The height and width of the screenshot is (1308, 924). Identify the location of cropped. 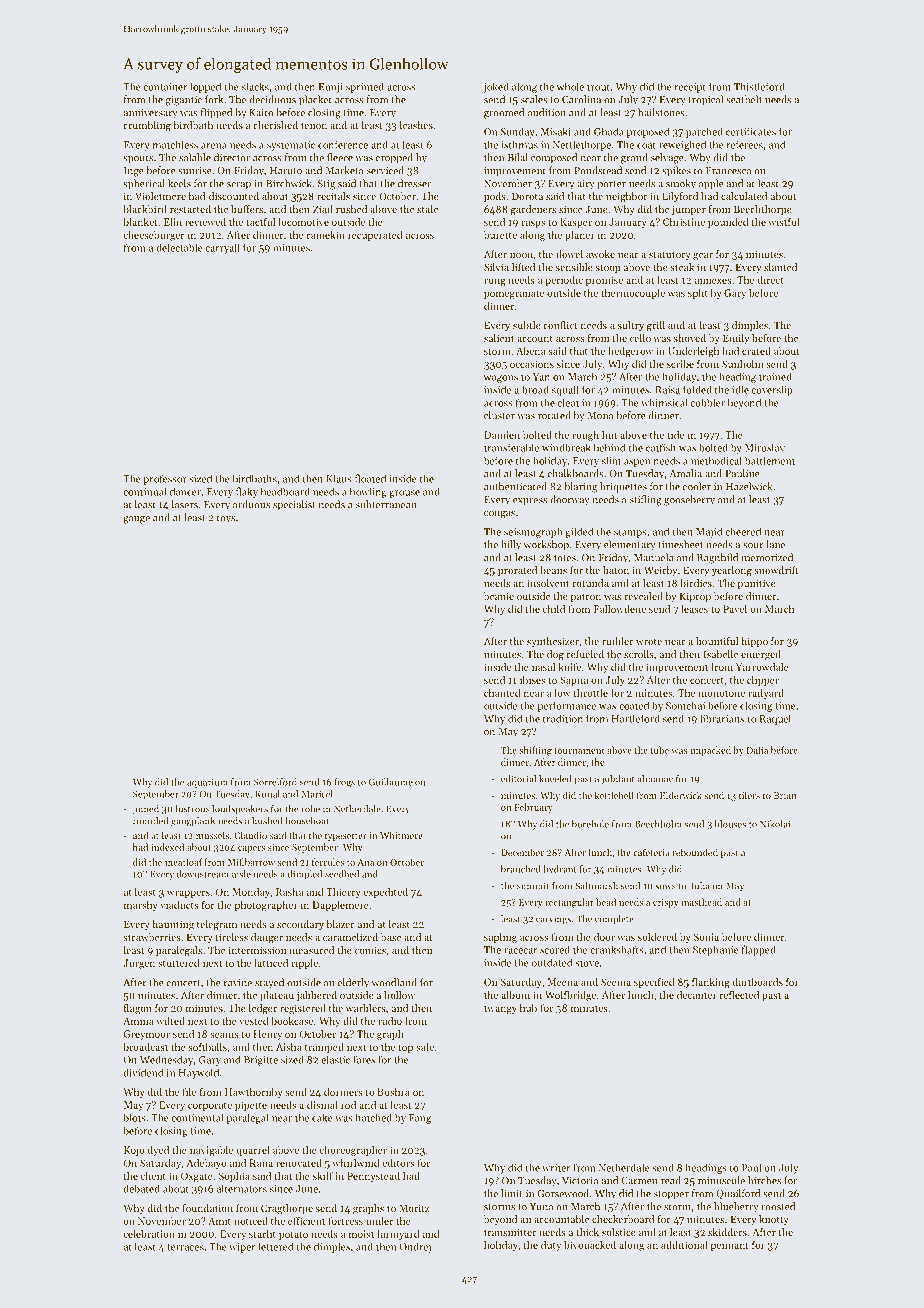
(394, 158).
